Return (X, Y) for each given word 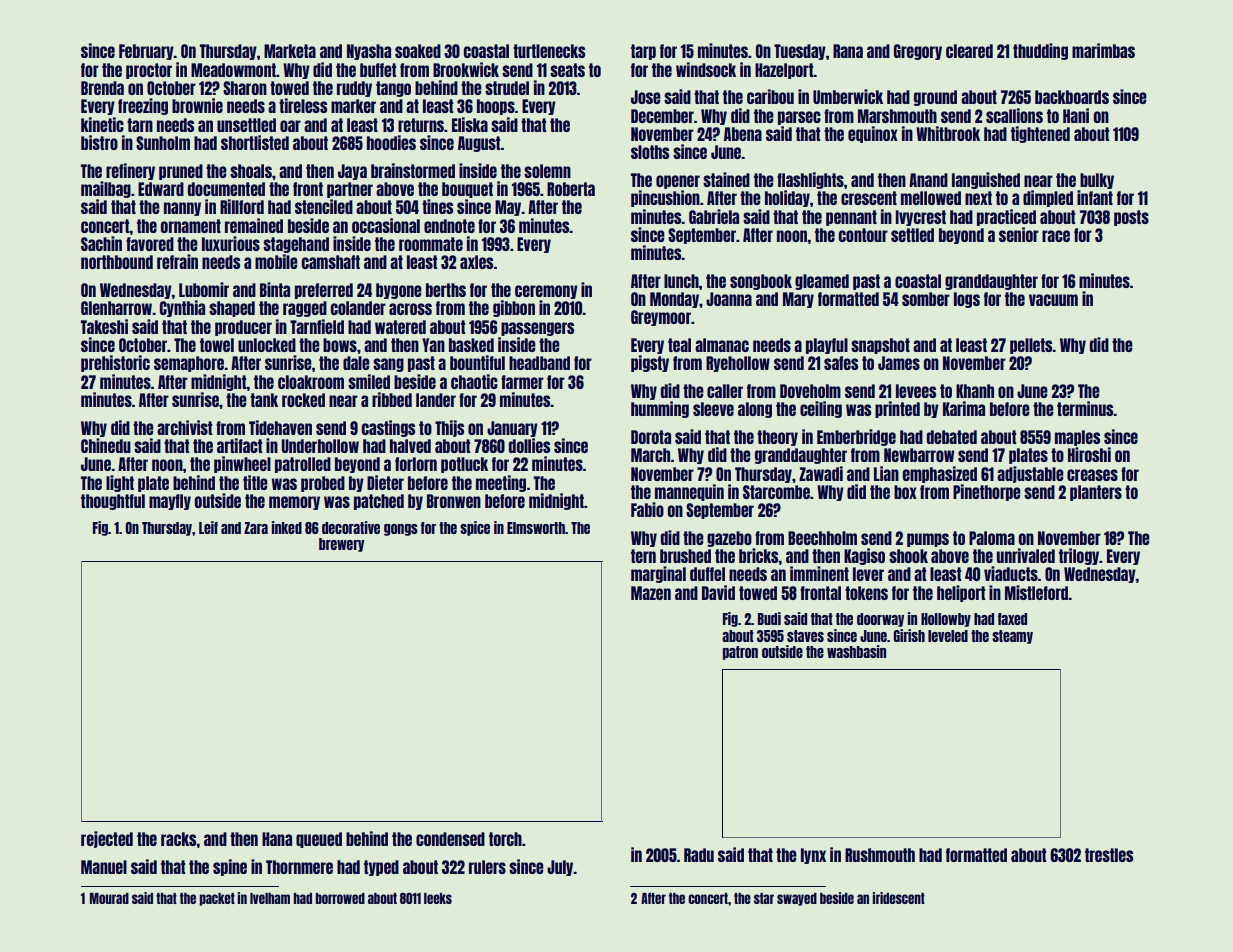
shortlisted (255, 142)
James (899, 363)
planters (1096, 493)
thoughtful (113, 502)
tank (264, 400)
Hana (277, 839)
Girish (909, 635)
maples (1077, 438)
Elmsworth (536, 528)
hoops (496, 107)
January (512, 429)
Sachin (101, 243)
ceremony (546, 292)
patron (740, 653)
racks (178, 839)
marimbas (1103, 50)
